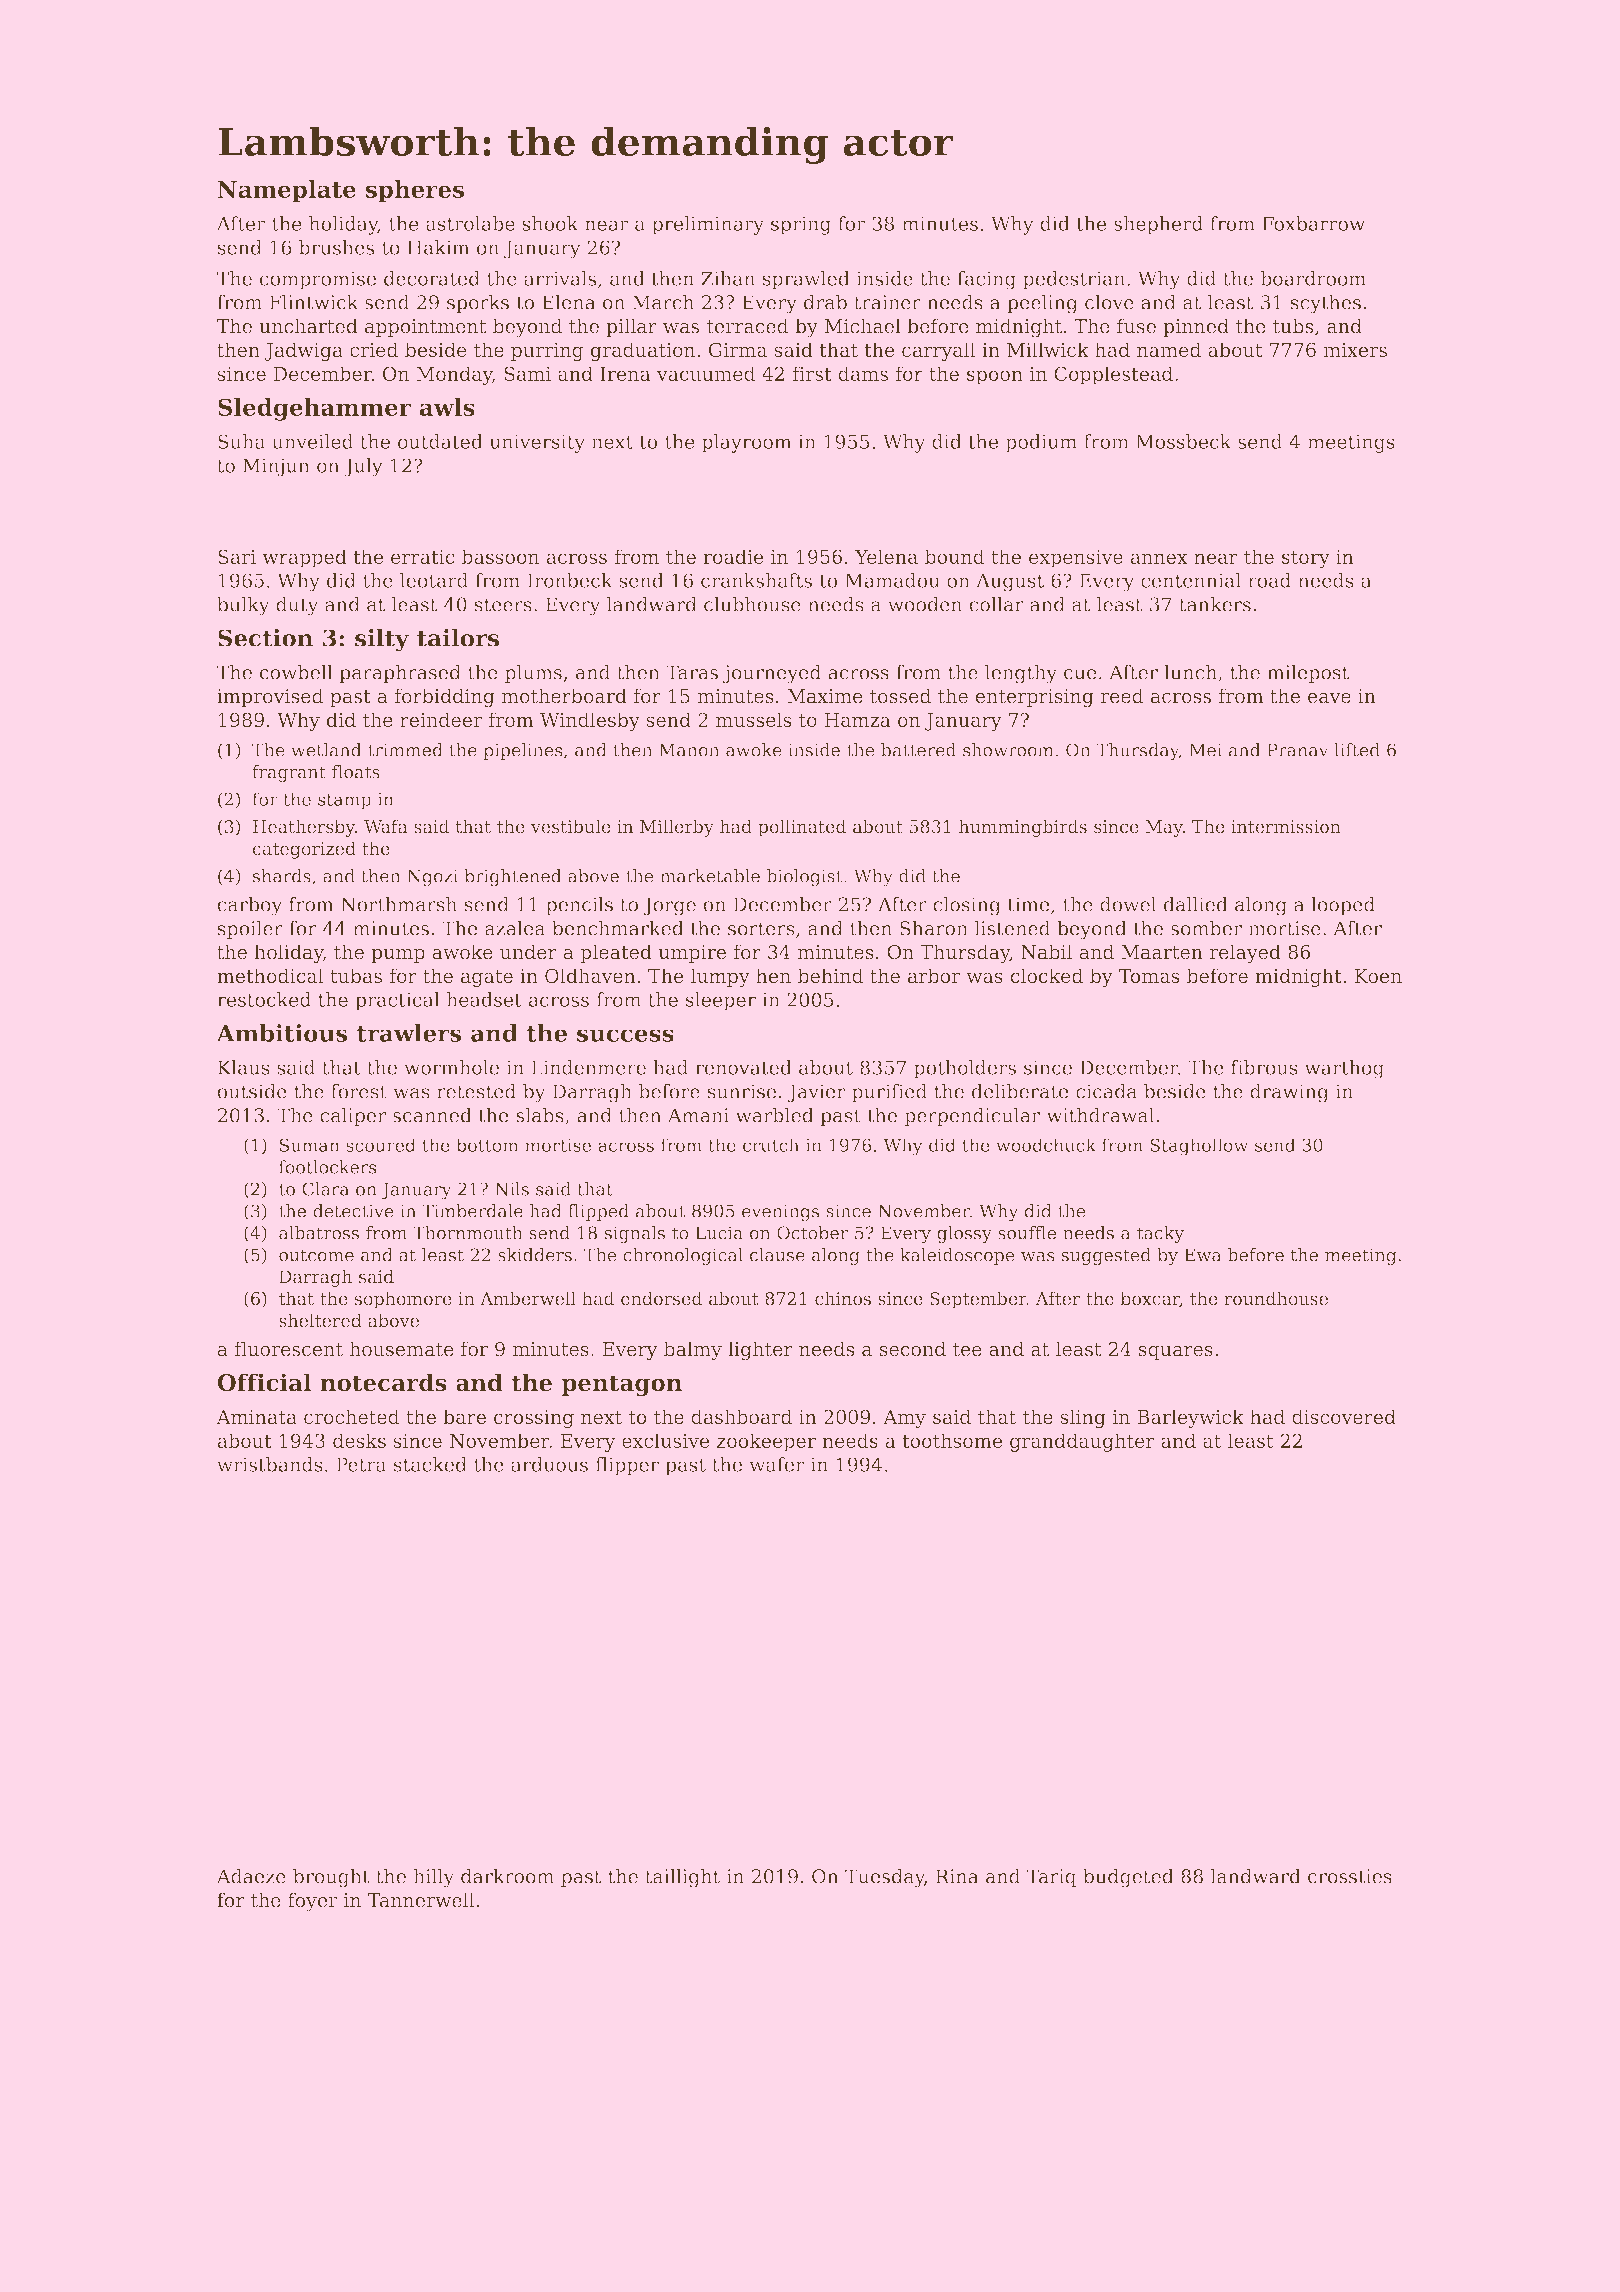 The width and height of the screenshot is (1620, 2292). I want to click on shards, so click(282, 876).
